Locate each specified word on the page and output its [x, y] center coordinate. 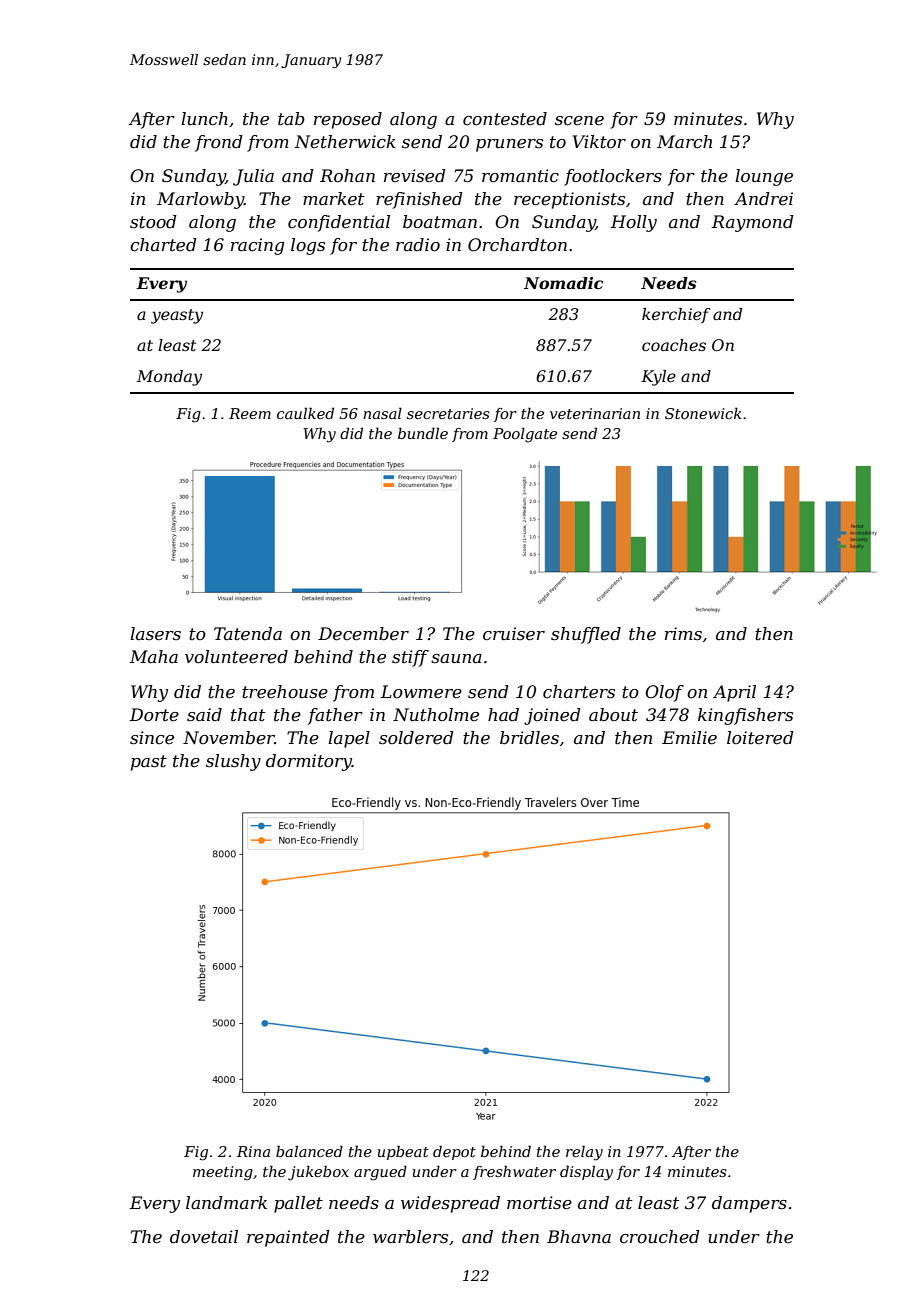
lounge [764, 177]
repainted [288, 1238]
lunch [204, 119]
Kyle [658, 378]
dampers [749, 1204]
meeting [223, 1173]
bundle [423, 433]
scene [579, 121]
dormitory [309, 762]
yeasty [177, 316]
